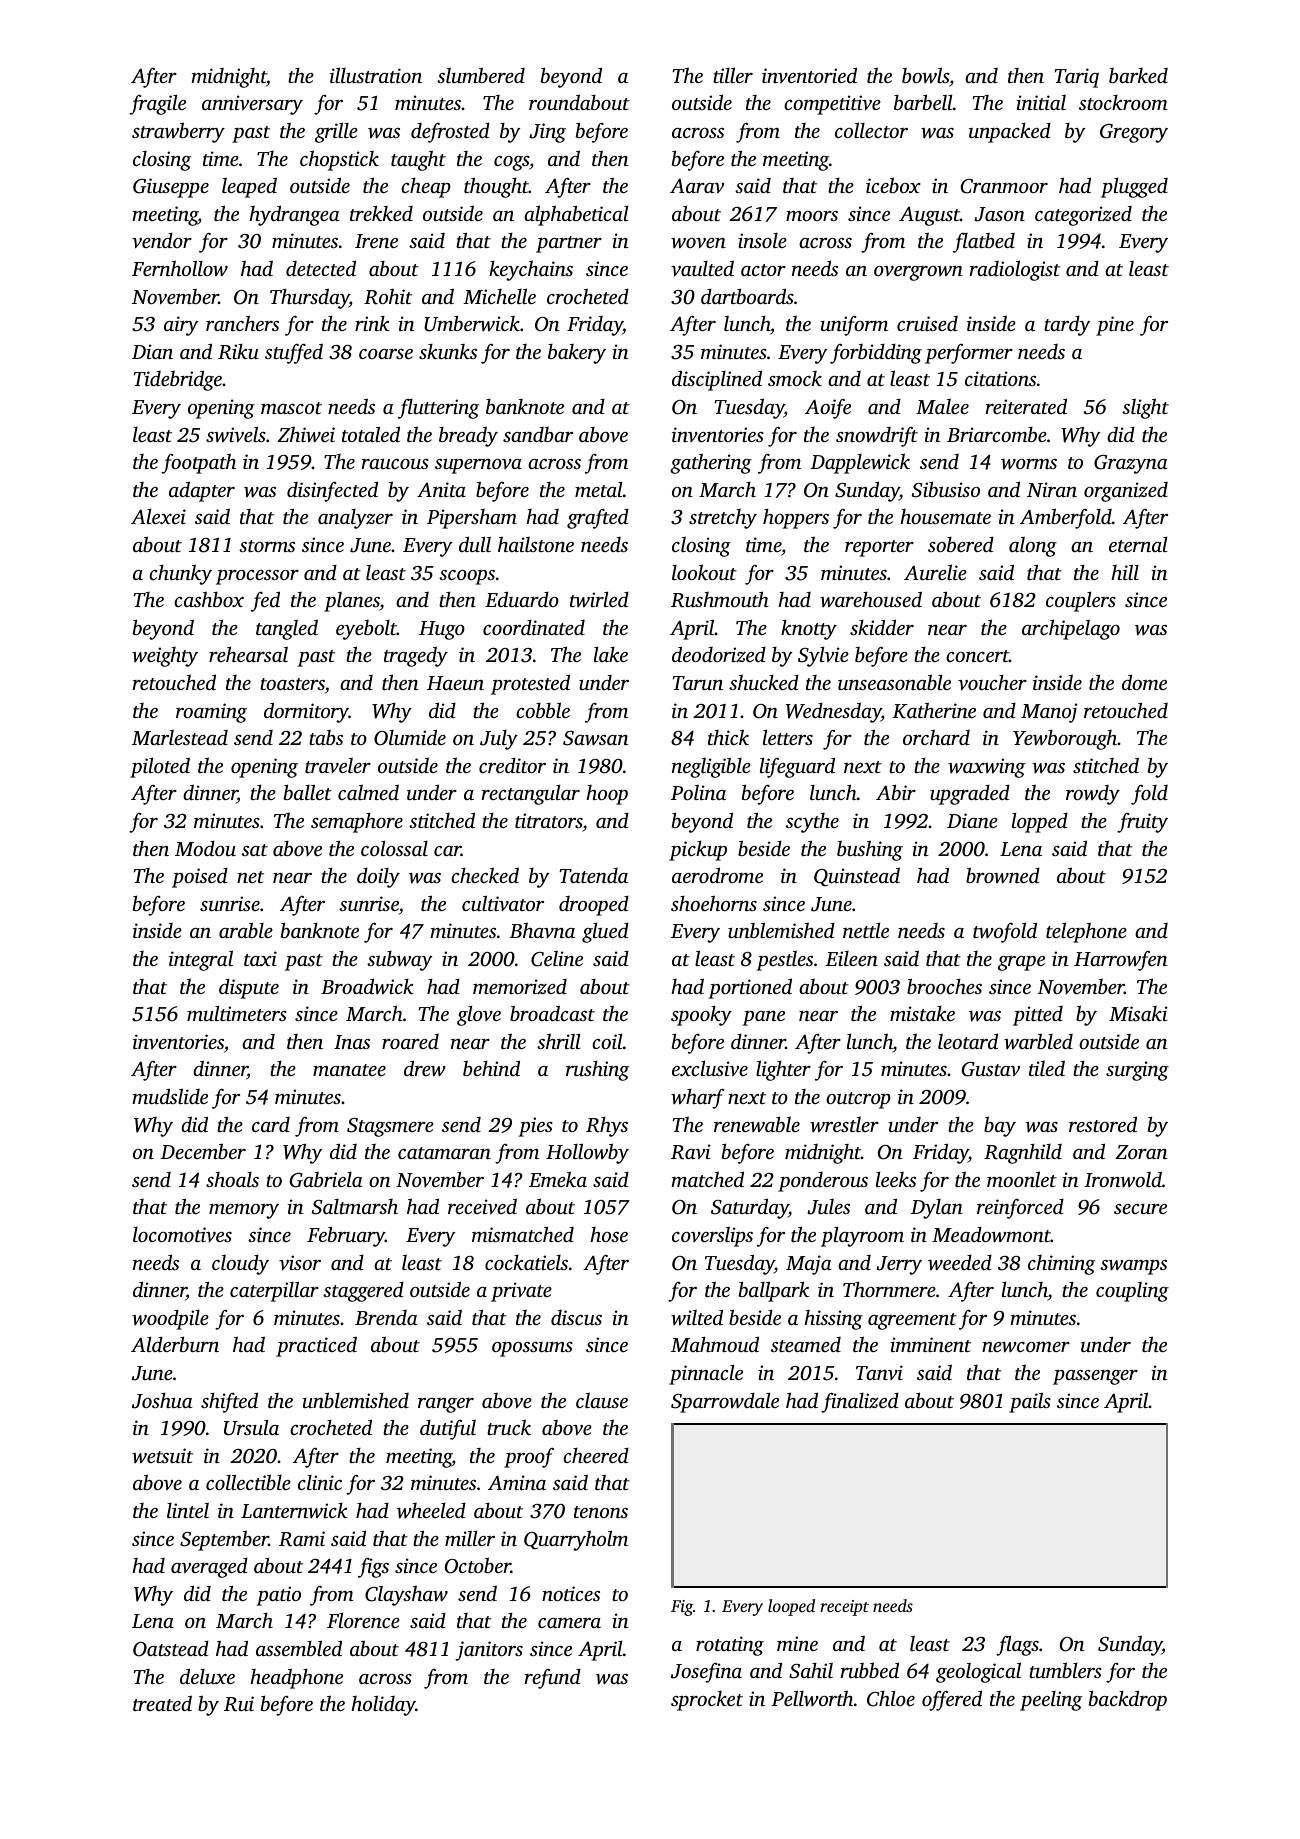 This image has width=1300, height=1839. What do you see at coordinates (363, 1620) in the image?
I see `Florence` at bounding box center [363, 1620].
